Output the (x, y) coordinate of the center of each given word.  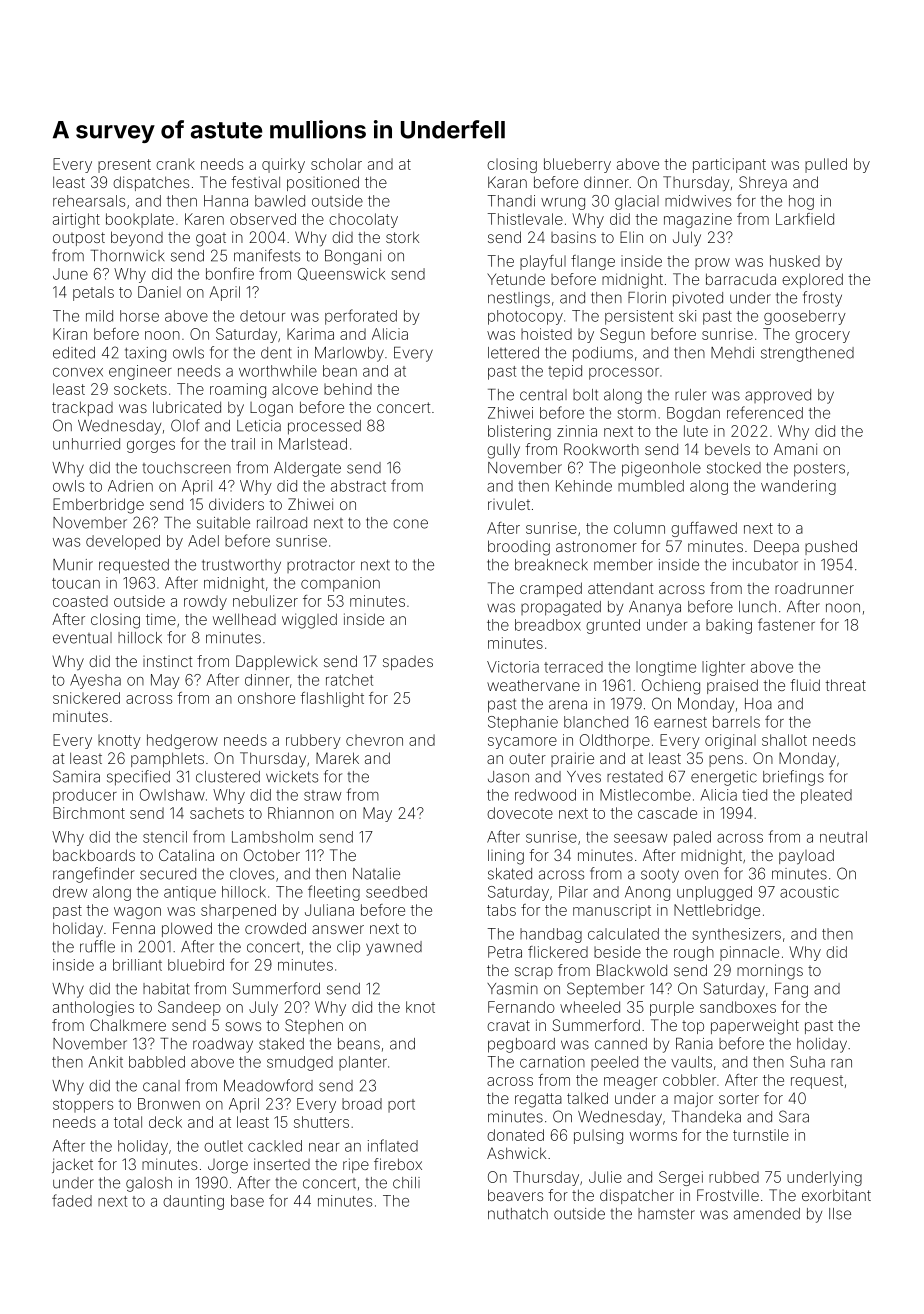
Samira (76, 776)
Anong (647, 893)
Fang (791, 990)
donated (515, 1135)
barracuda (741, 279)
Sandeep (189, 1008)
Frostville (728, 1195)
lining (506, 857)
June (70, 274)
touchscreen (187, 468)
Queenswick (341, 274)
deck (165, 1122)
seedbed (396, 892)
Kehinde (584, 486)
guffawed (704, 529)
